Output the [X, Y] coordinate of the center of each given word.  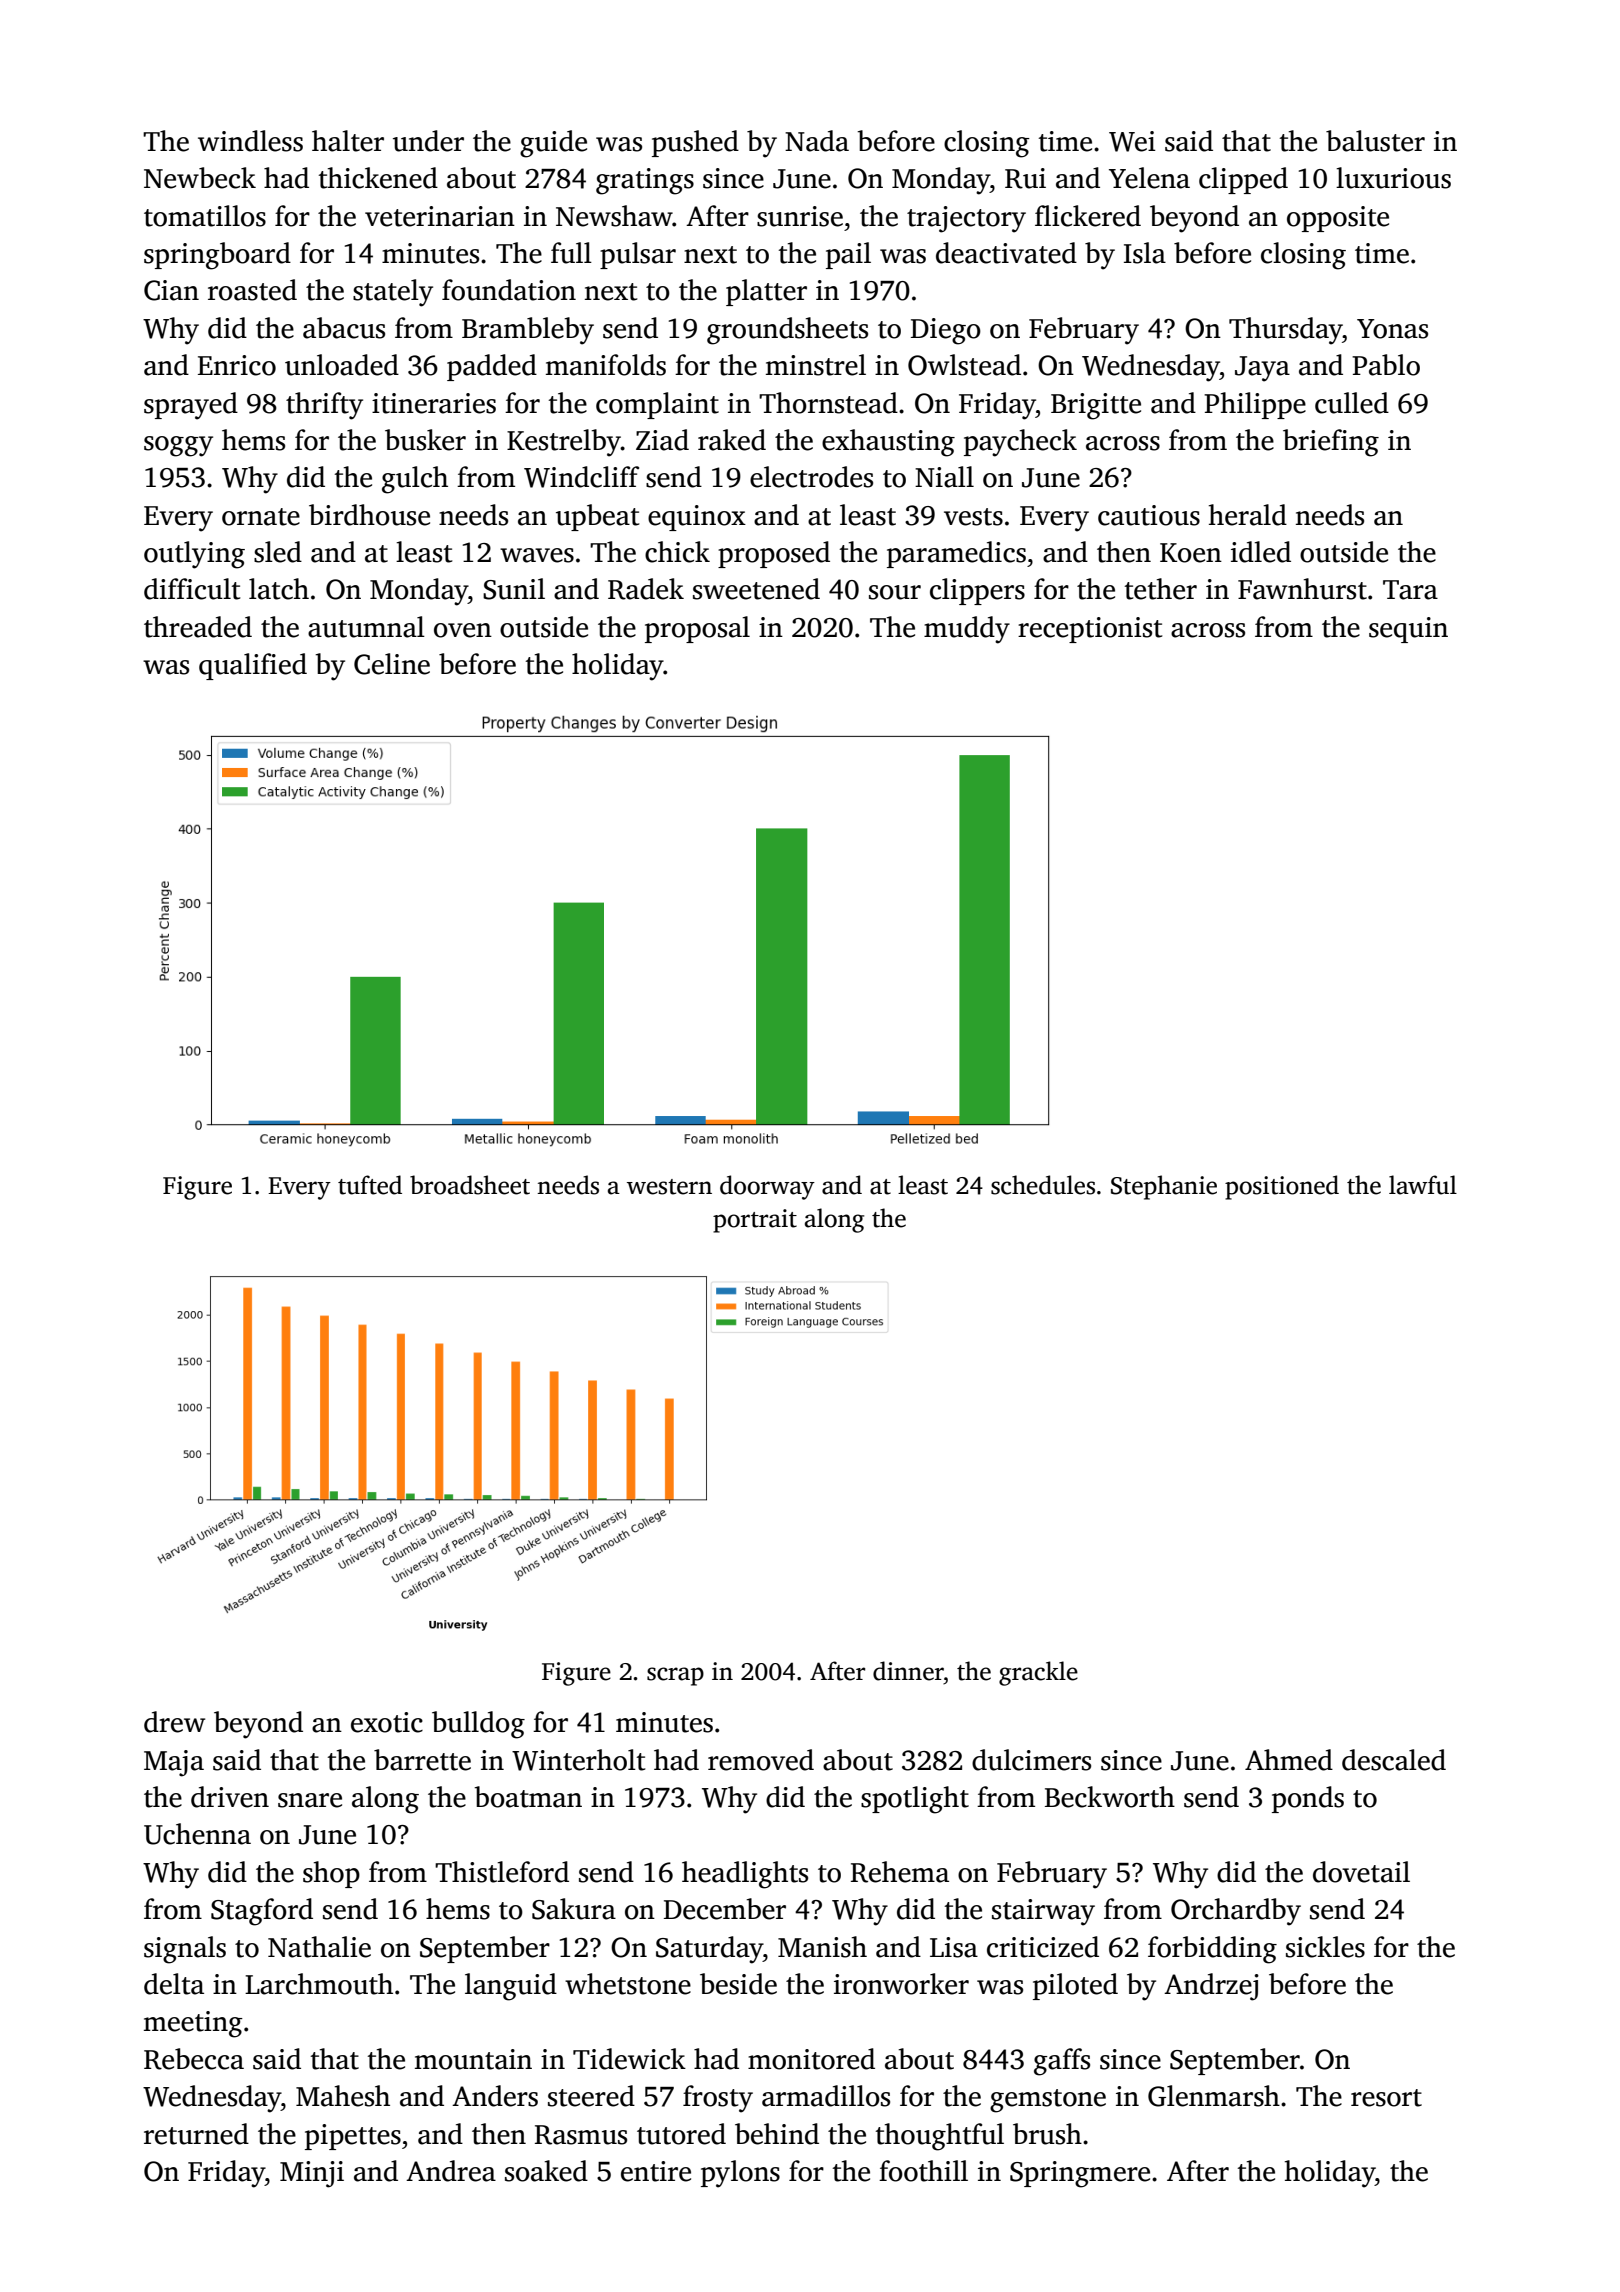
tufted [370, 1185]
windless [250, 141]
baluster [1375, 141]
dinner [908, 1671]
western [669, 1187]
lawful [1423, 1185]
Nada [817, 141]
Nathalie [319, 1947]
